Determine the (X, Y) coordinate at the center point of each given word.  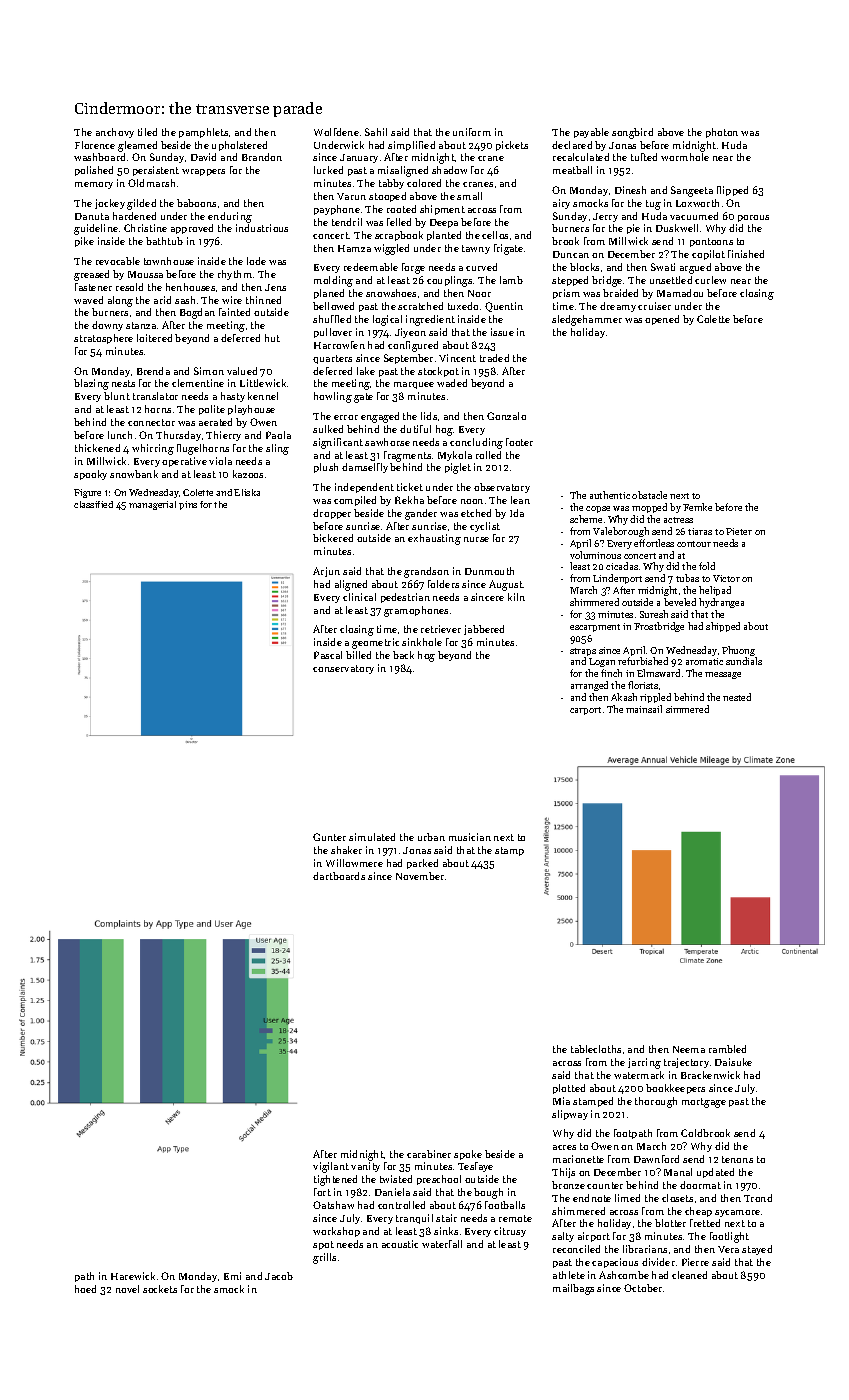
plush (326, 468)
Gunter (329, 837)
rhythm (235, 275)
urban (431, 837)
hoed (85, 1289)
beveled (680, 602)
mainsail (644, 709)
